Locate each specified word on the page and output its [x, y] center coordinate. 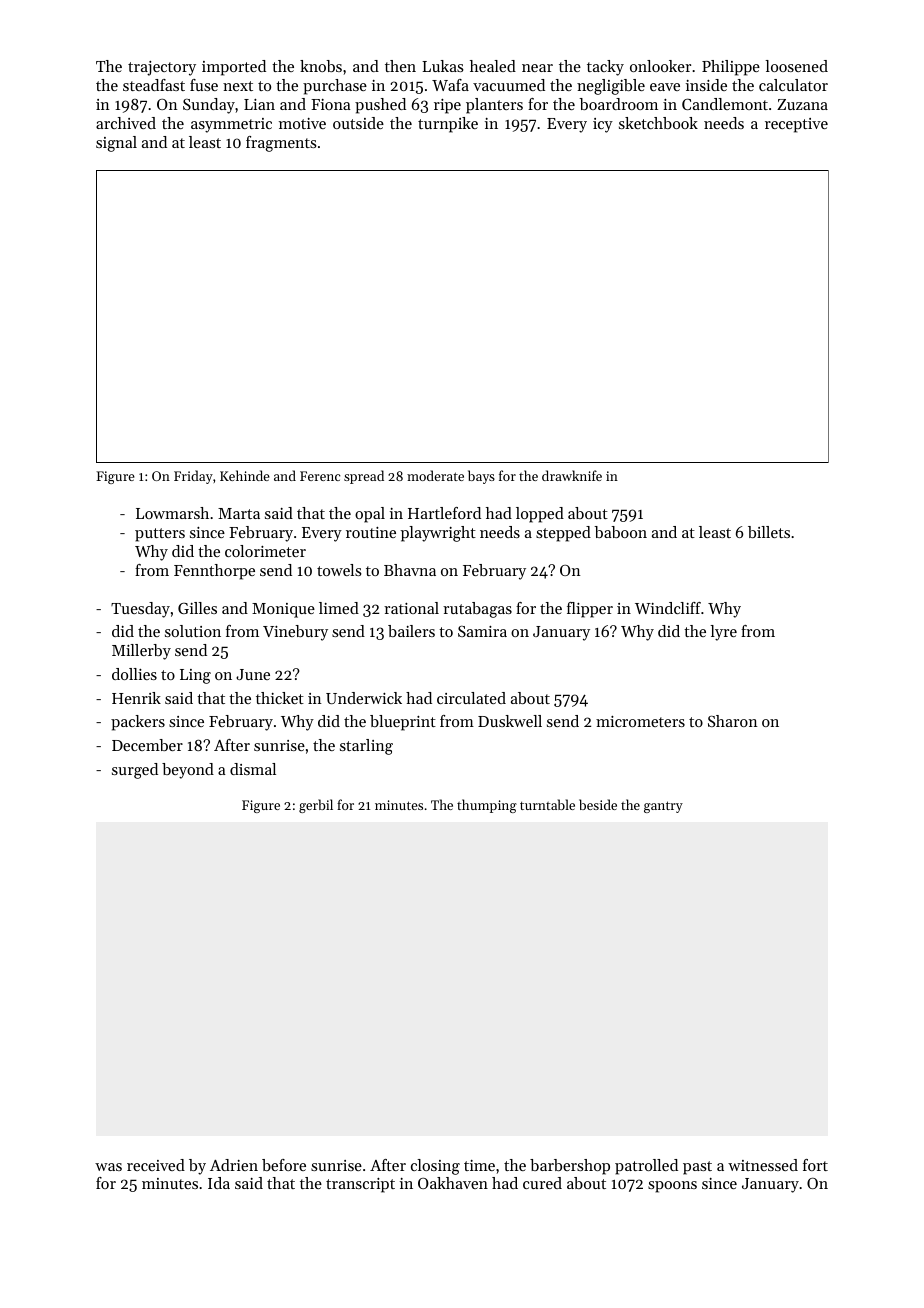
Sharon [733, 721]
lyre [723, 633]
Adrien [234, 1165]
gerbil [316, 806]
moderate [435, 475]
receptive [796, 125]
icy [603, 125]
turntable [547, 804]
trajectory [162, 68]
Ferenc [320, 476]
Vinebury [295, 633]
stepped [563, 534]
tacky [605, 68]
